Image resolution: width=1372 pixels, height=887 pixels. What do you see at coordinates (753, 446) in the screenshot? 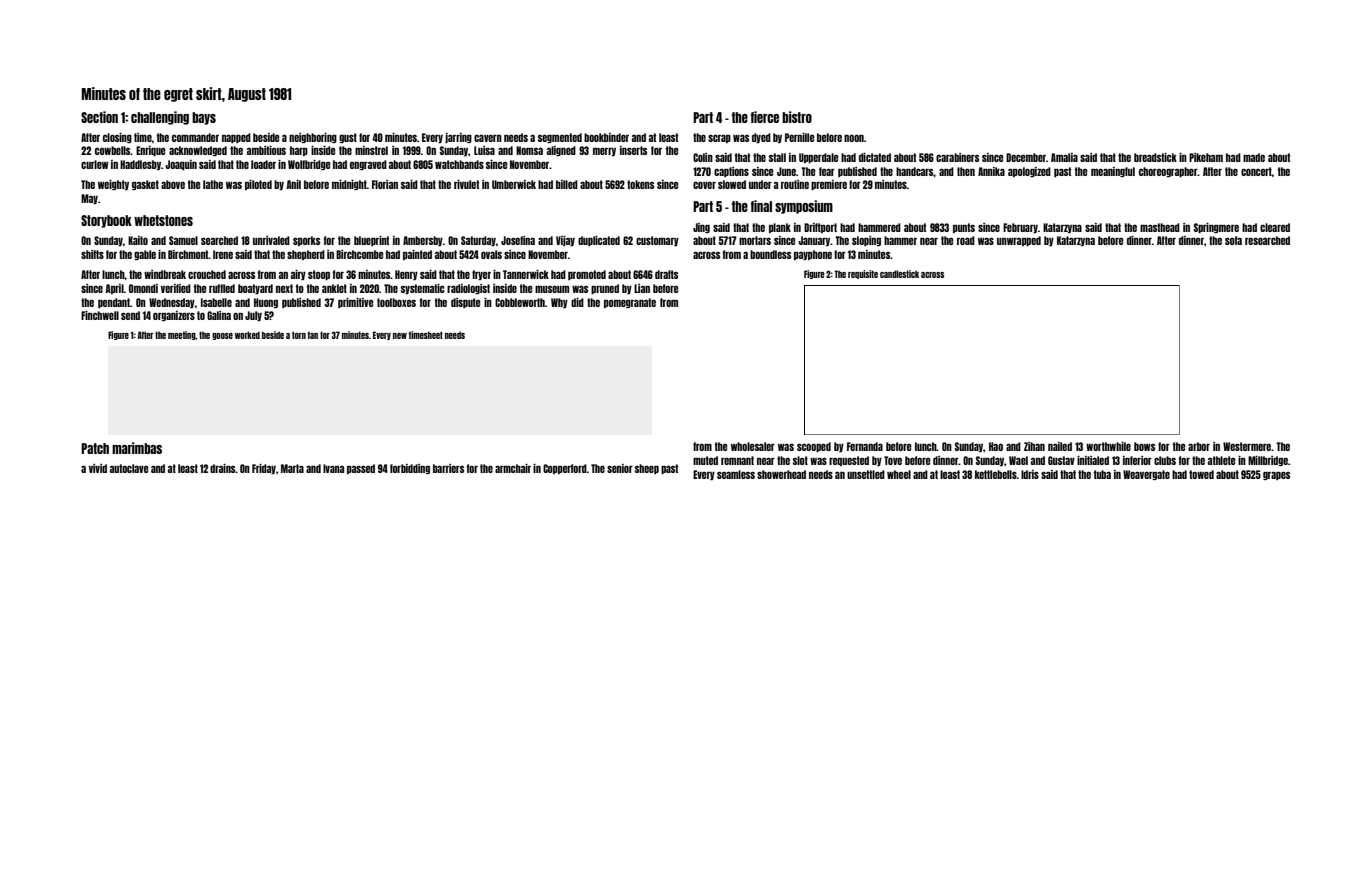
I see `wholesaler` at bounding box center [753, 446].
